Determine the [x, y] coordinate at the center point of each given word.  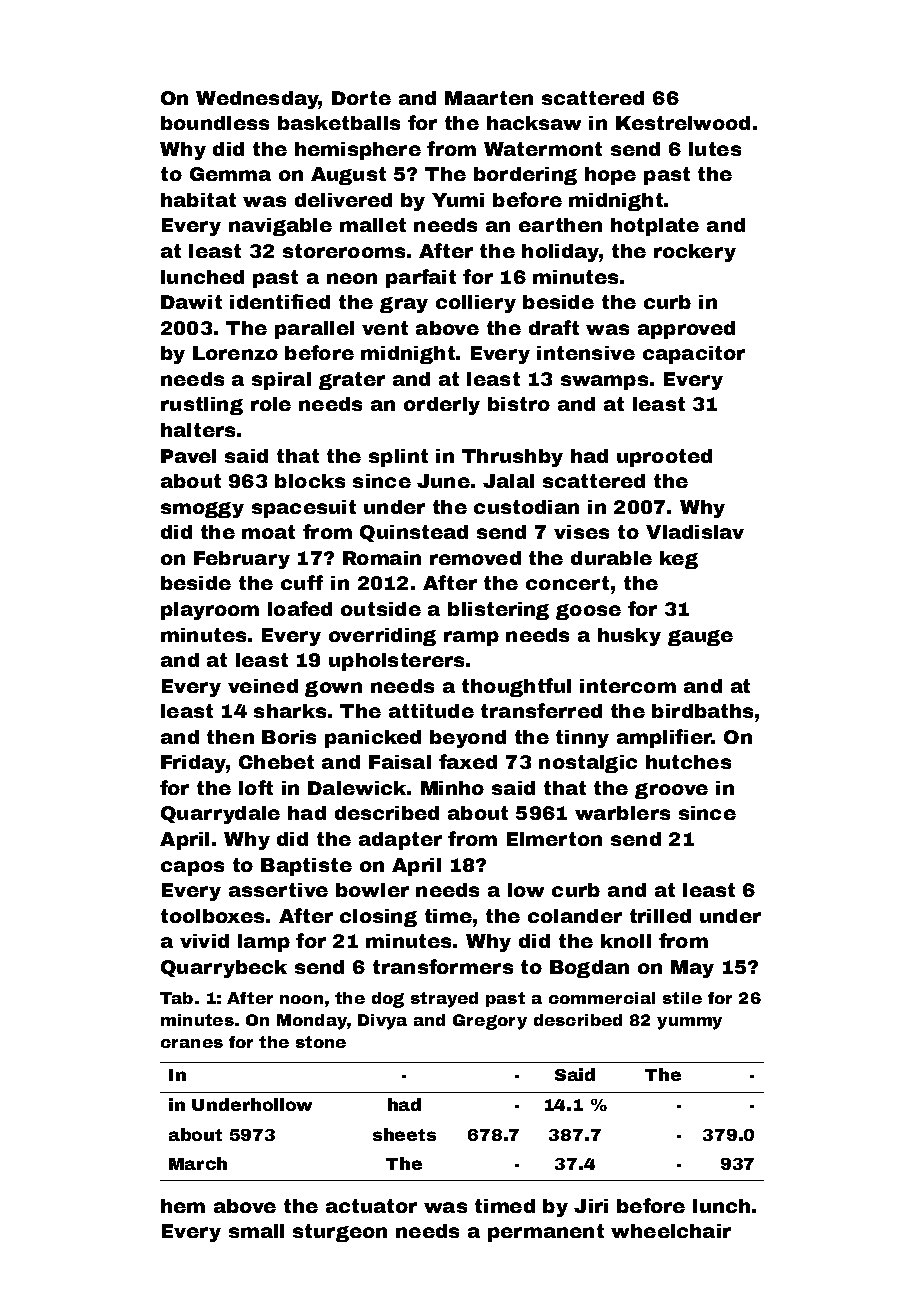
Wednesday [257, 100]
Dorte [361, 98]
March [198, 1163]
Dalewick [358, 788]
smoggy [202, 510]
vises [581, 532]
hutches [688, 762]
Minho [452, 788]
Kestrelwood [683, 123]
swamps [604, 382]
